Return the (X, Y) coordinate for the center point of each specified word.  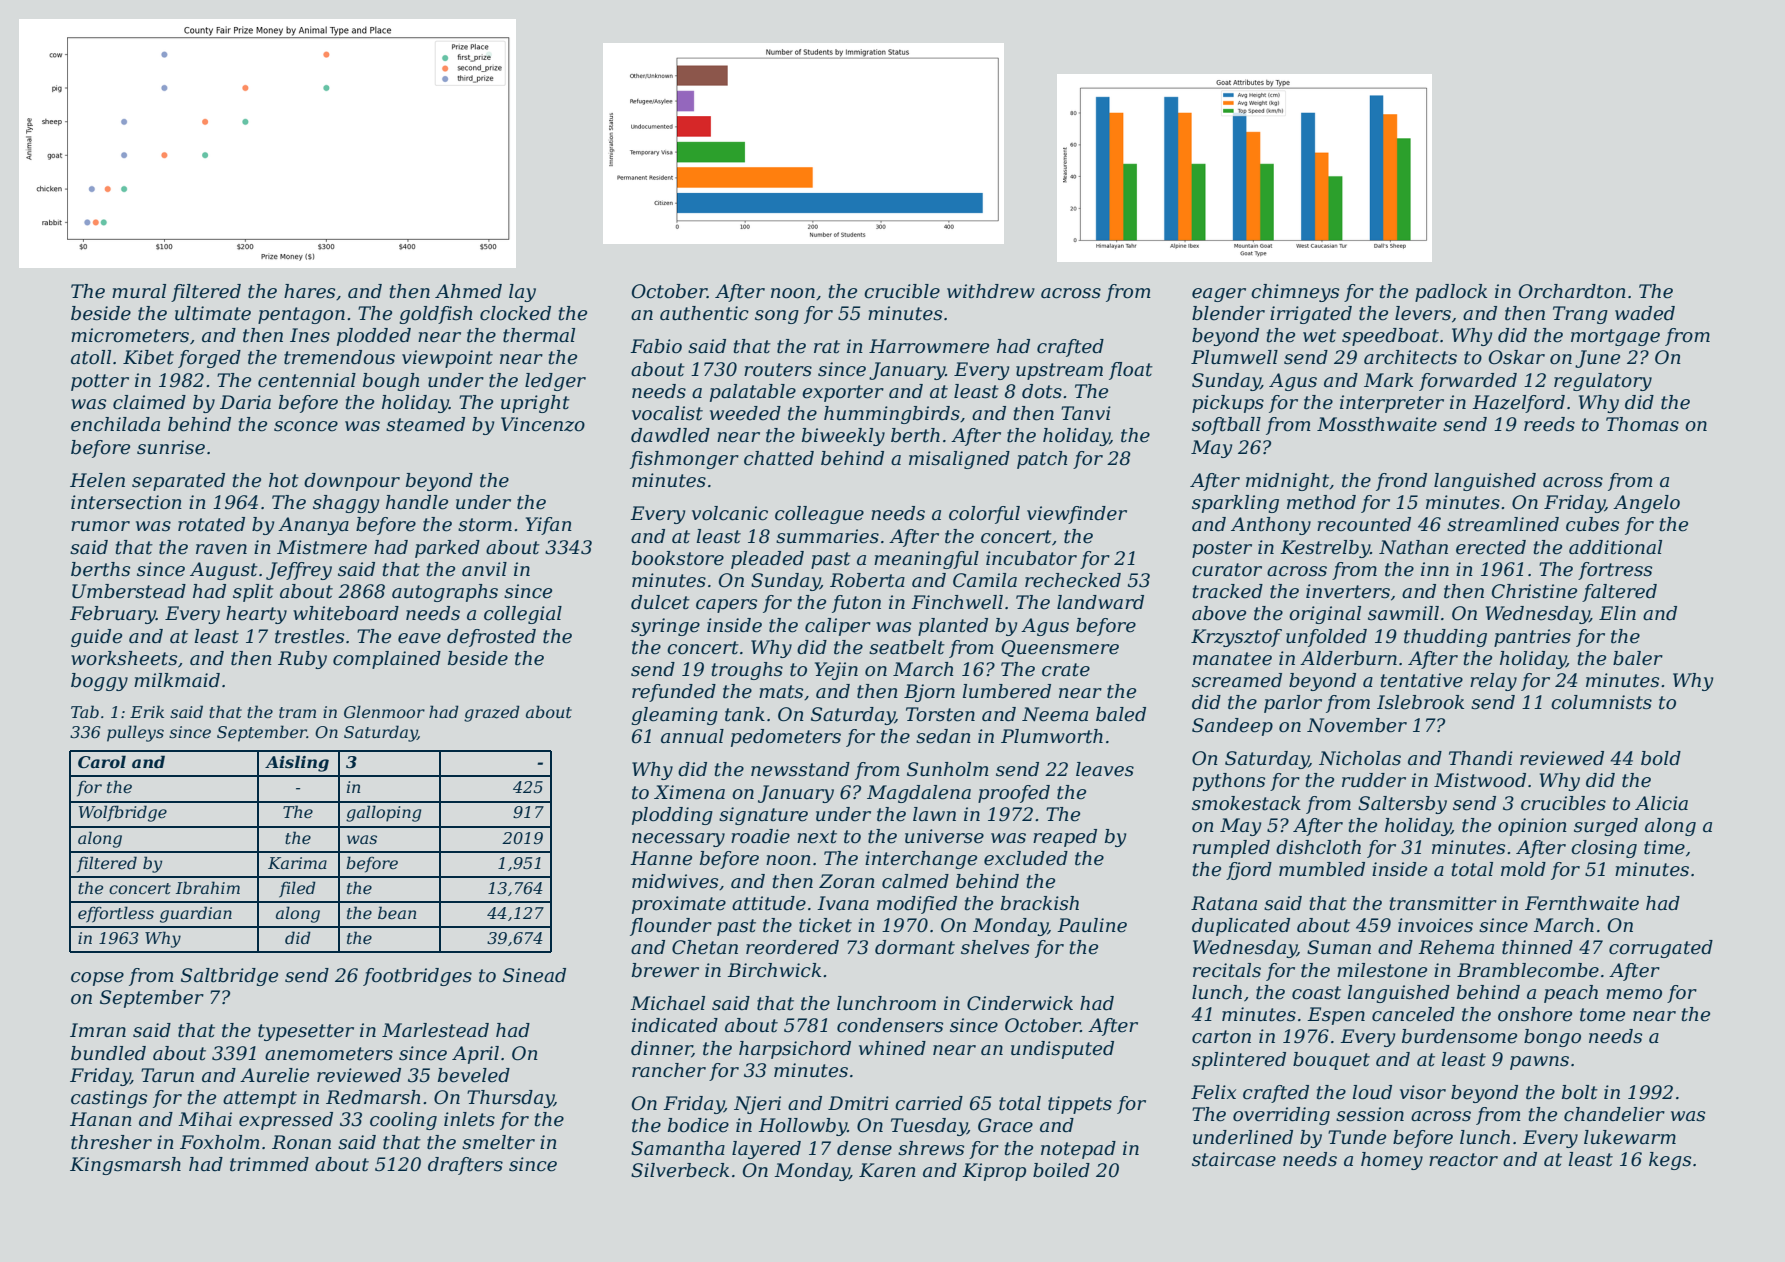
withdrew (991, 291)
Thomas (1642, 424)
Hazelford (1518, 404)
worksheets (124, 658)
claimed (149, 402)
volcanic (730, 513)
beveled (474, 1075)
